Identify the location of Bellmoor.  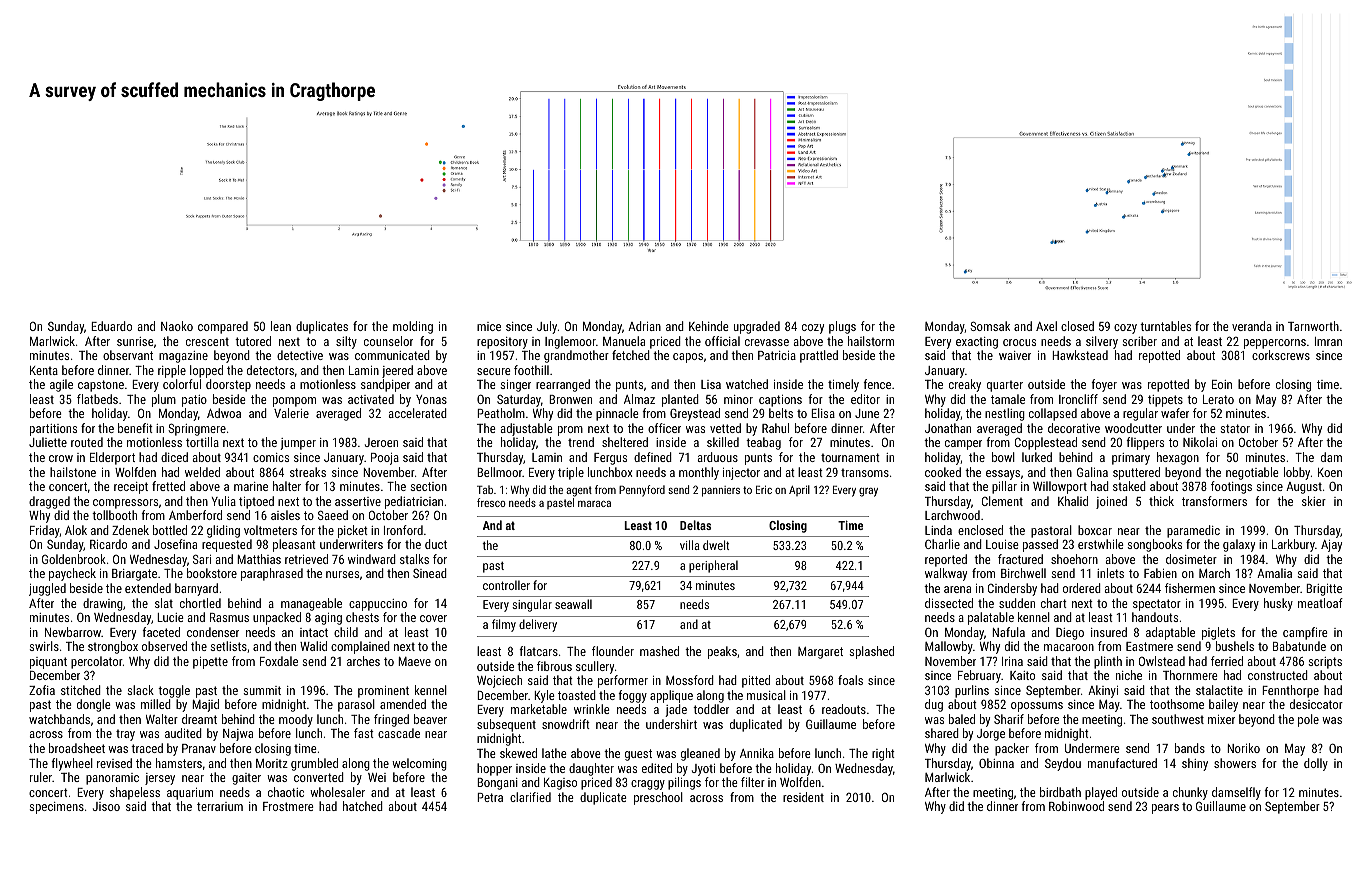
(499, 472).
